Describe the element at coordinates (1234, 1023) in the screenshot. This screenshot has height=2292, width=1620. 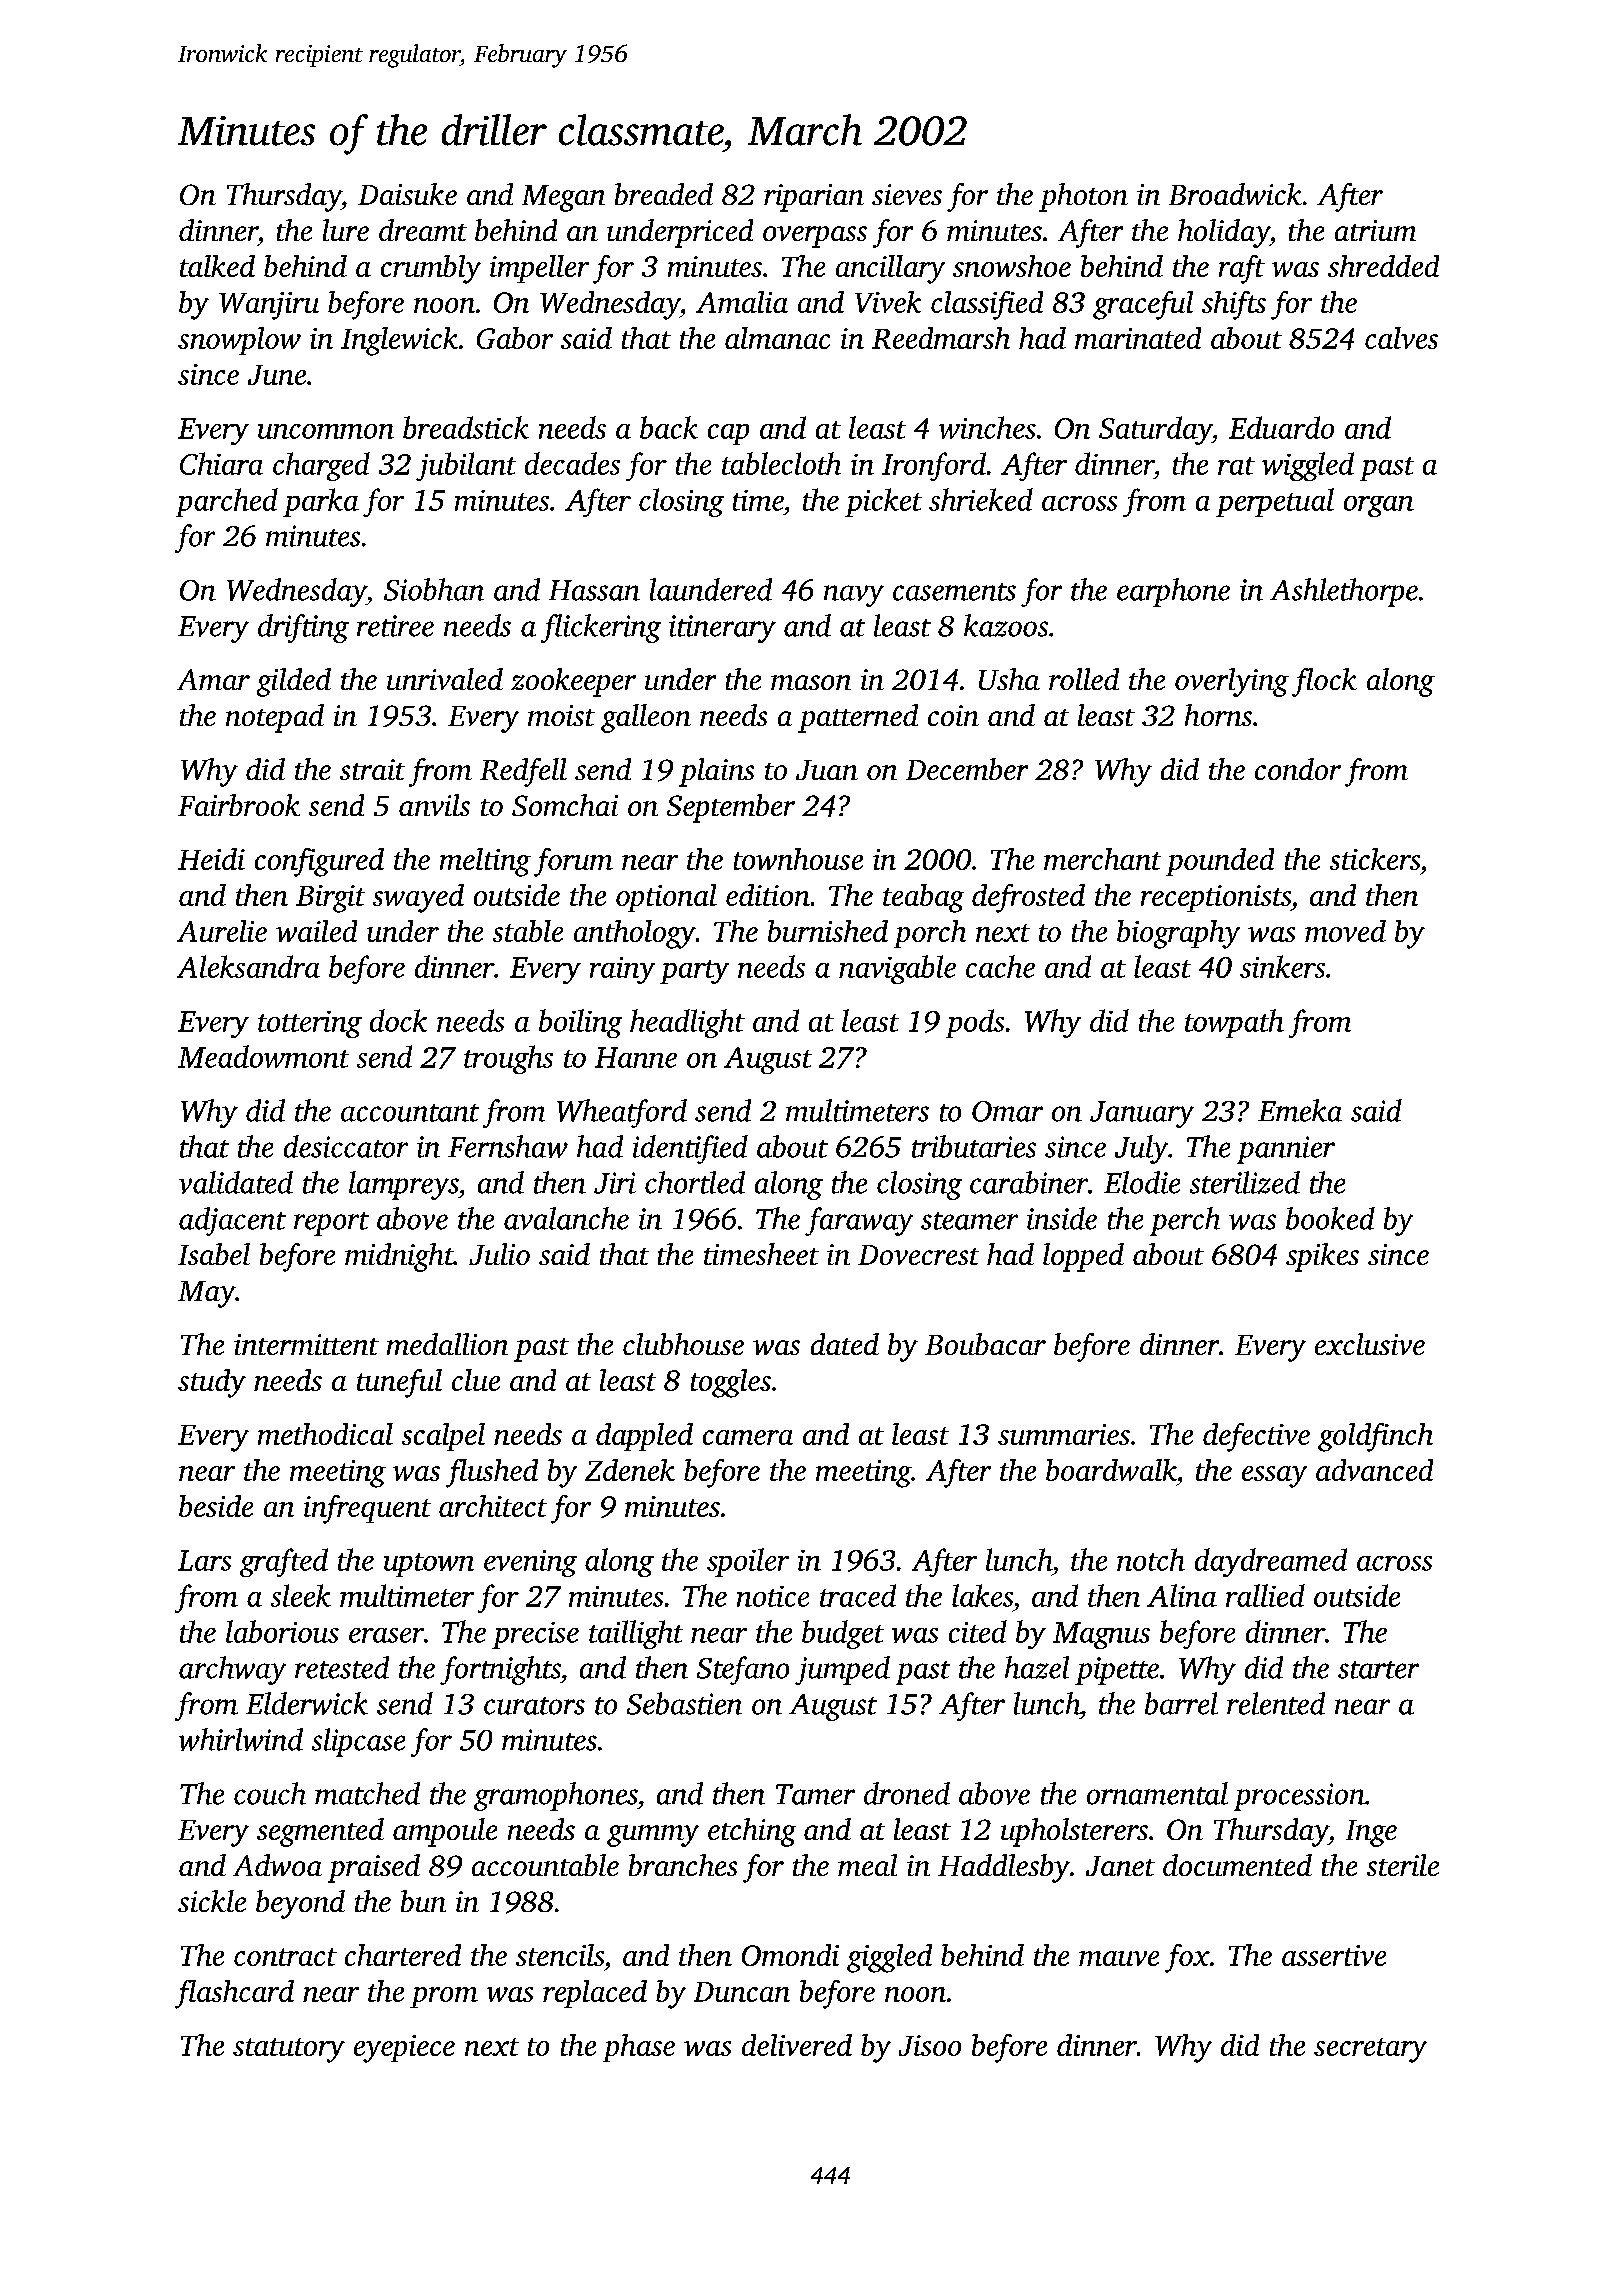
I see `towpath` at that location.
